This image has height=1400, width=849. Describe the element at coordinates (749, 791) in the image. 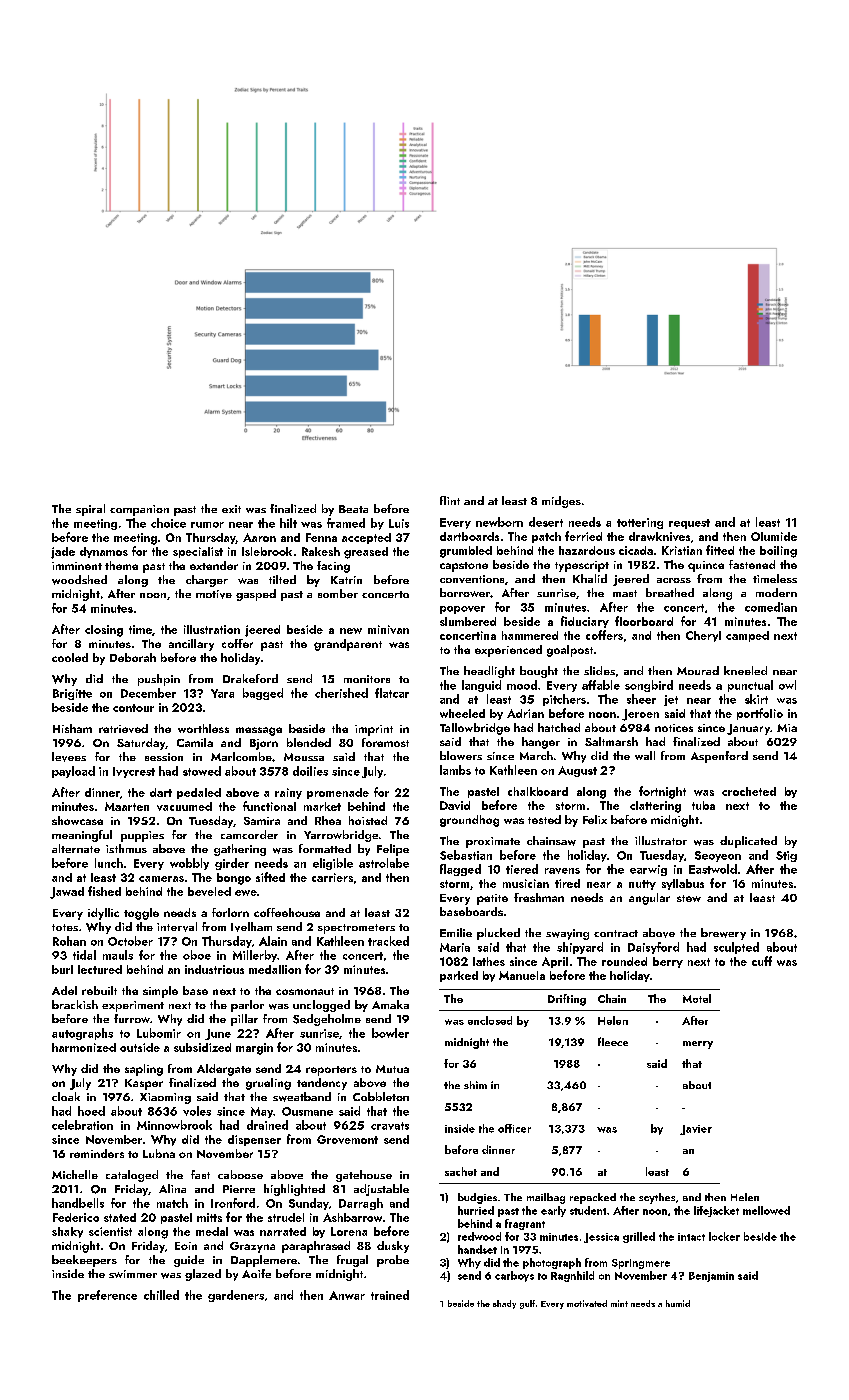

I see `crocheted` at that location.
